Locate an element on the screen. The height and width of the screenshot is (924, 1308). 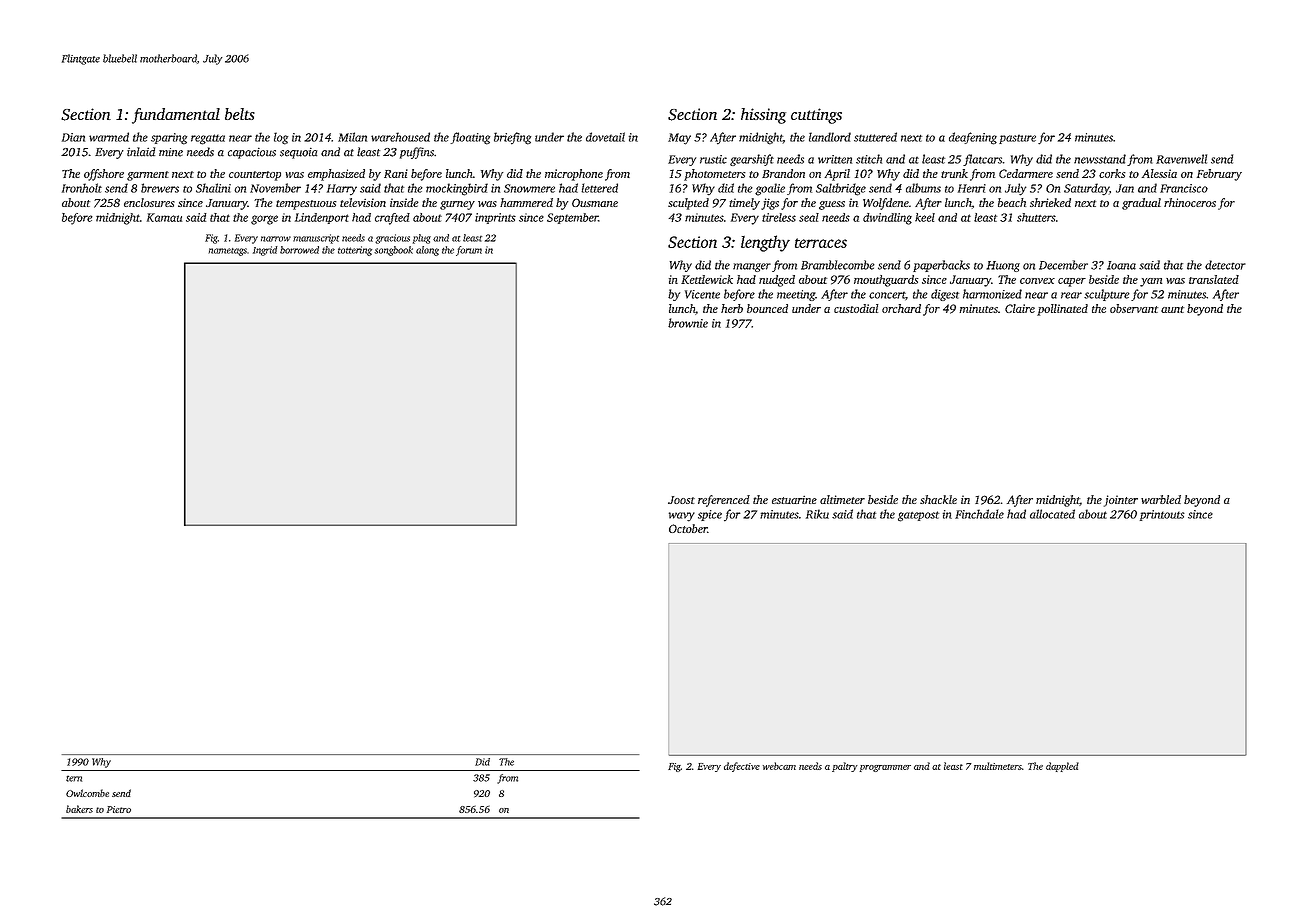
printouts is located at coordinates (1162, 515).
